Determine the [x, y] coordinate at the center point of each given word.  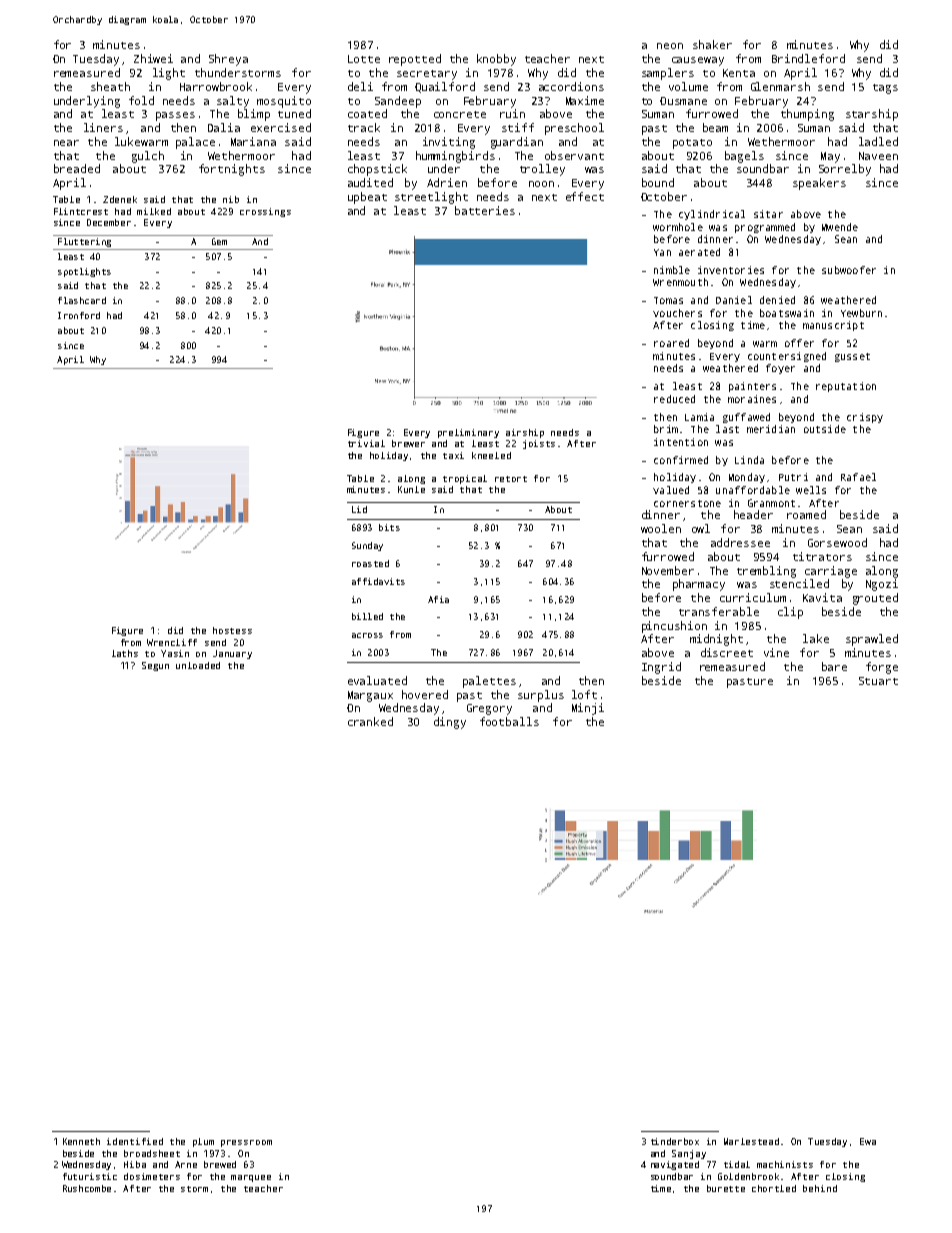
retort [511, 479]
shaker [712, 44]
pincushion [674, 627]
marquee [251, 1178]
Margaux [370, 696]
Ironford [79, 315]
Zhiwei [153, 58]
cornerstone [687, 503]
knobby [496, 60]
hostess [232, 630]
